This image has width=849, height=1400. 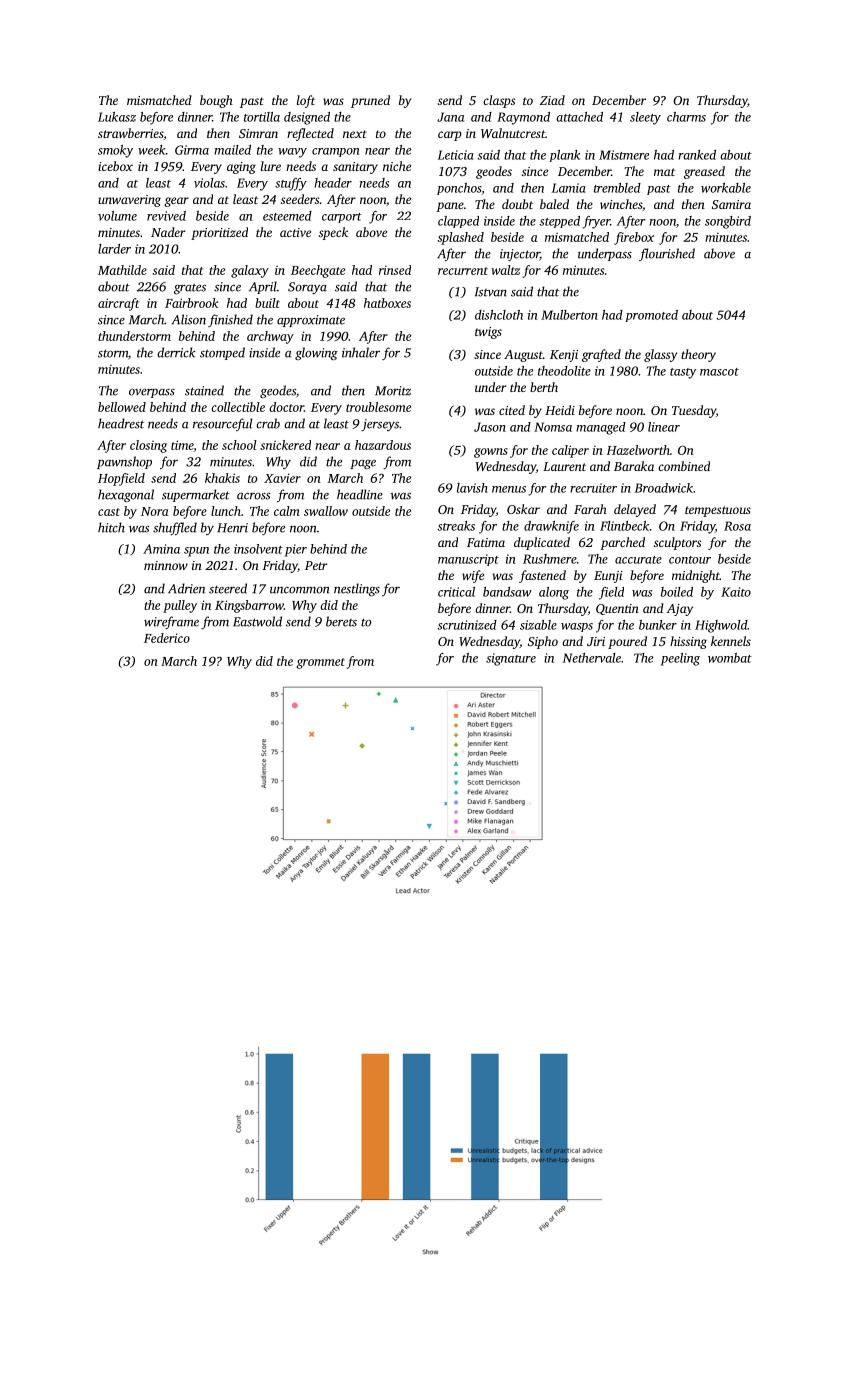 What do you see at coordinates (579, 117) in the image?
I see `attached` at bounding box center [579, 117].
